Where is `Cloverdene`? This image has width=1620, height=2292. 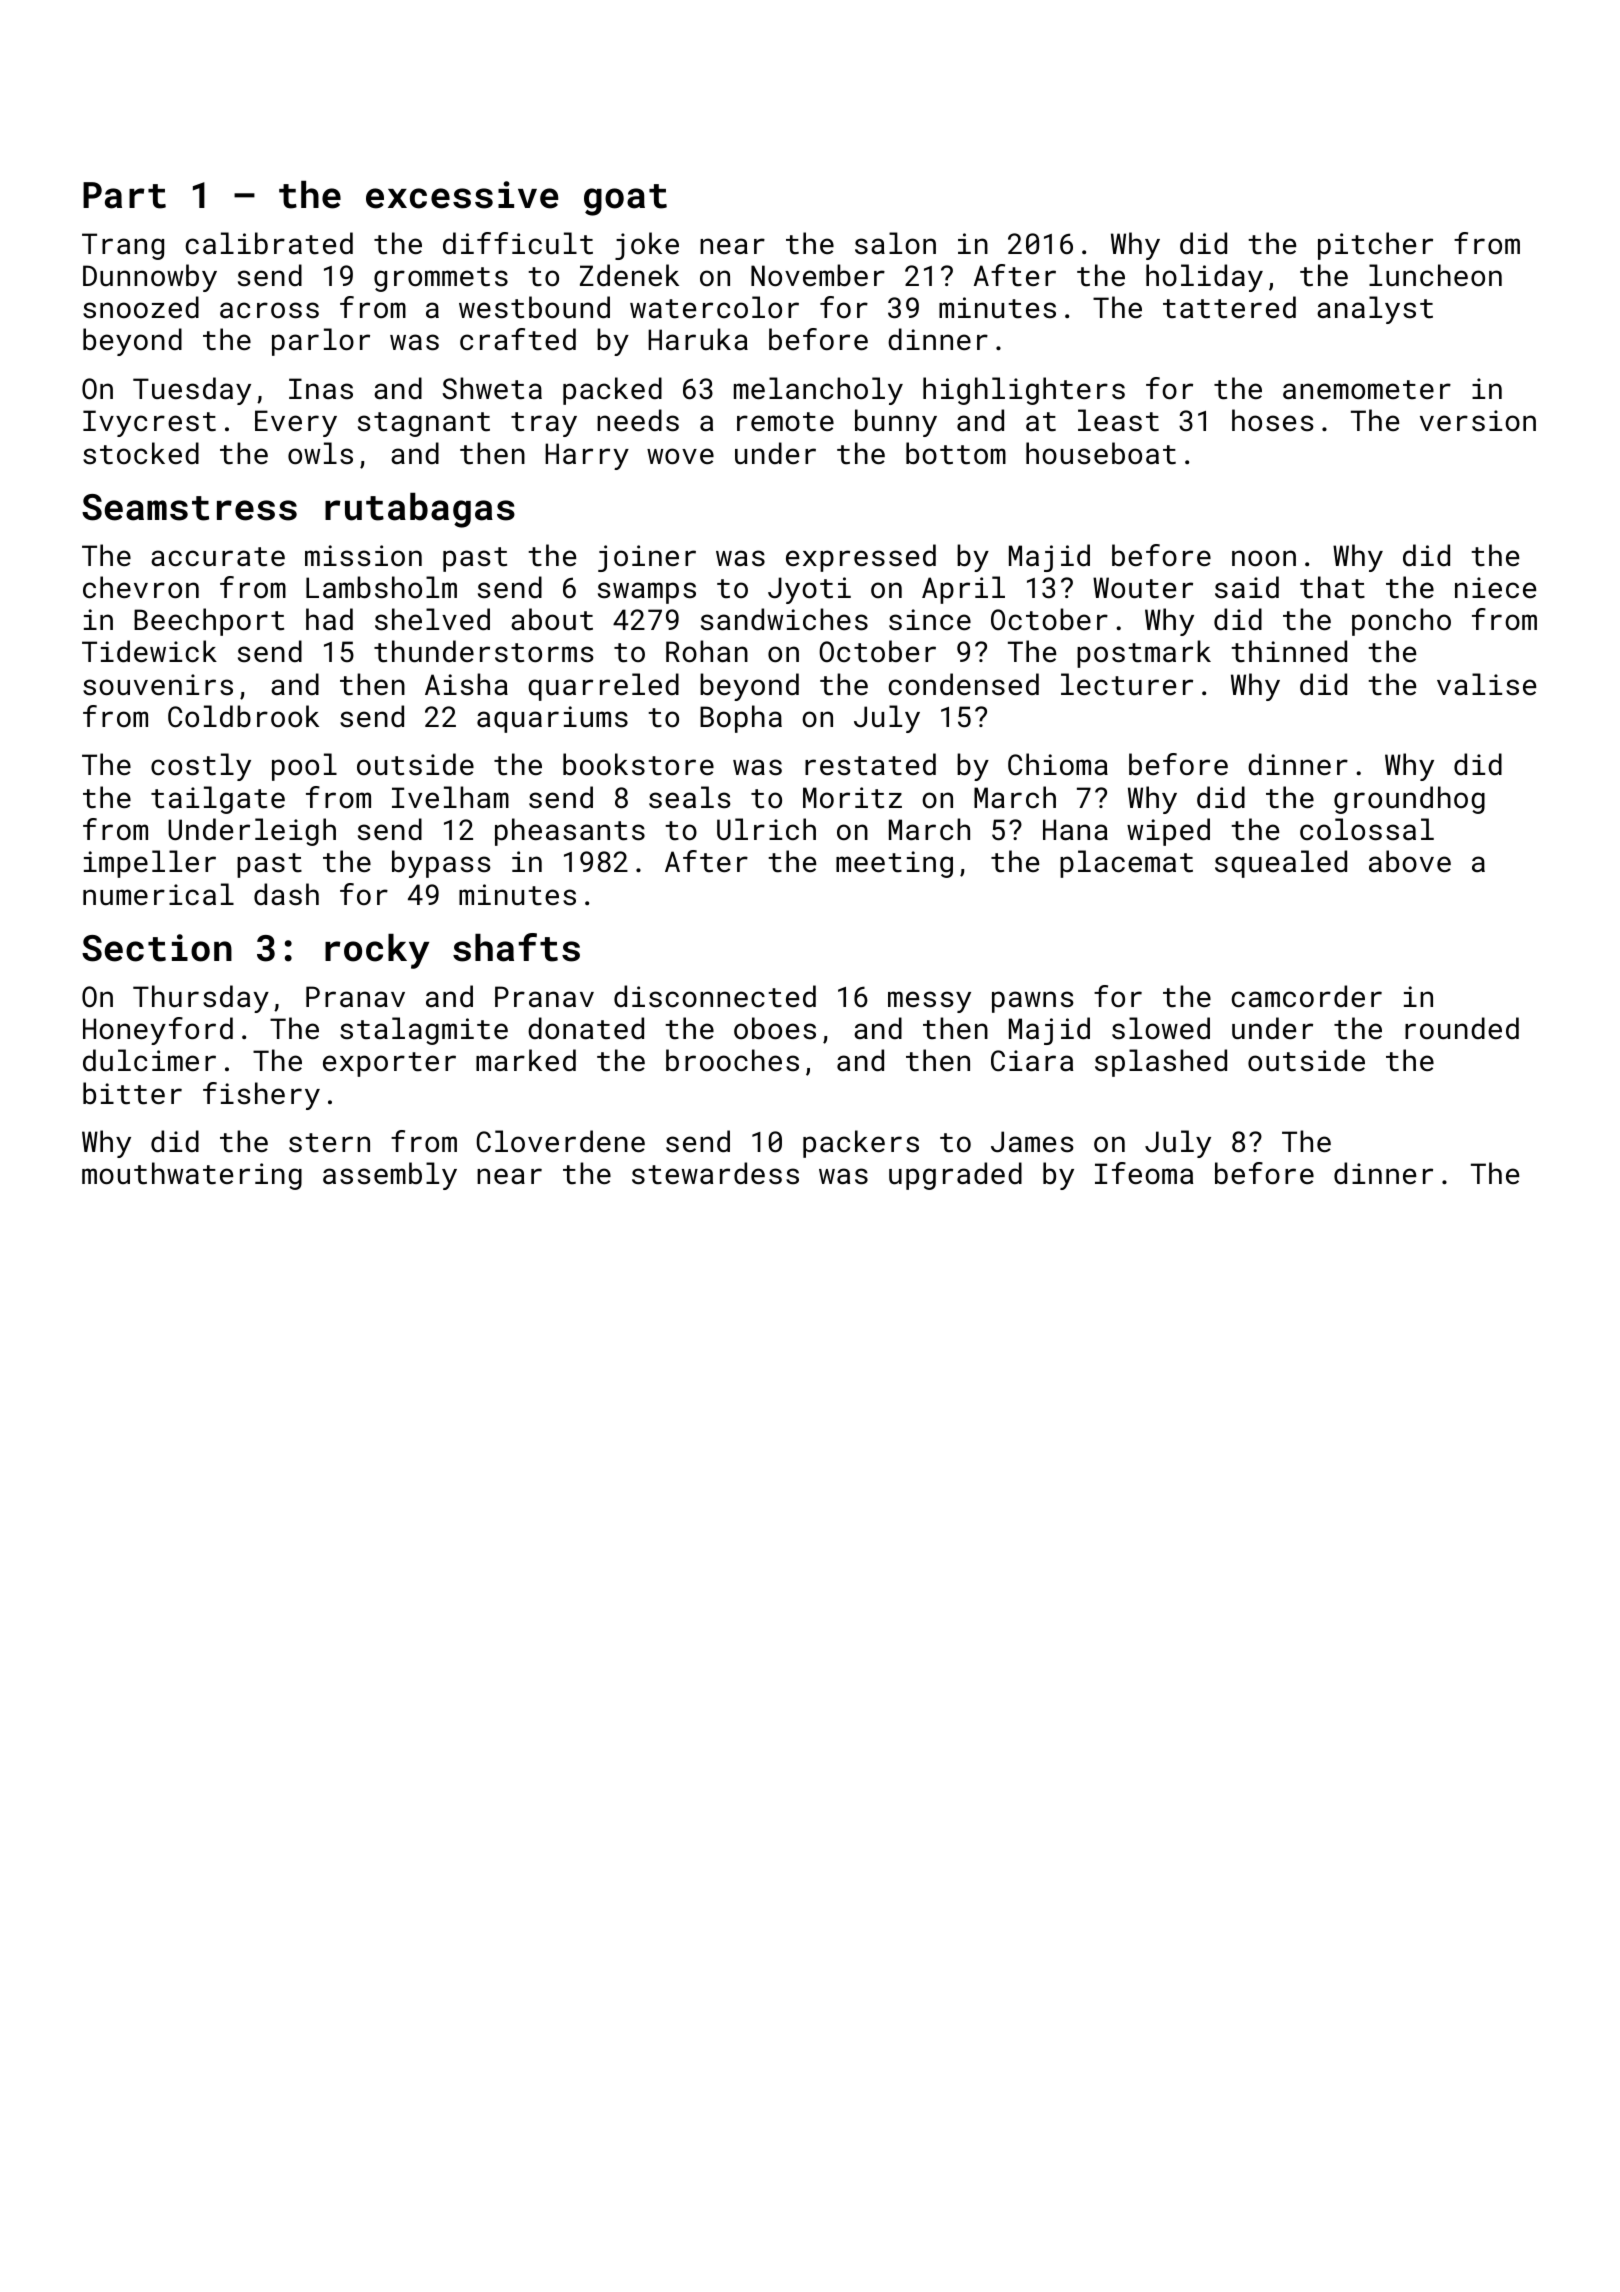
Cloverdene is located at coordinates (561, 1141).
